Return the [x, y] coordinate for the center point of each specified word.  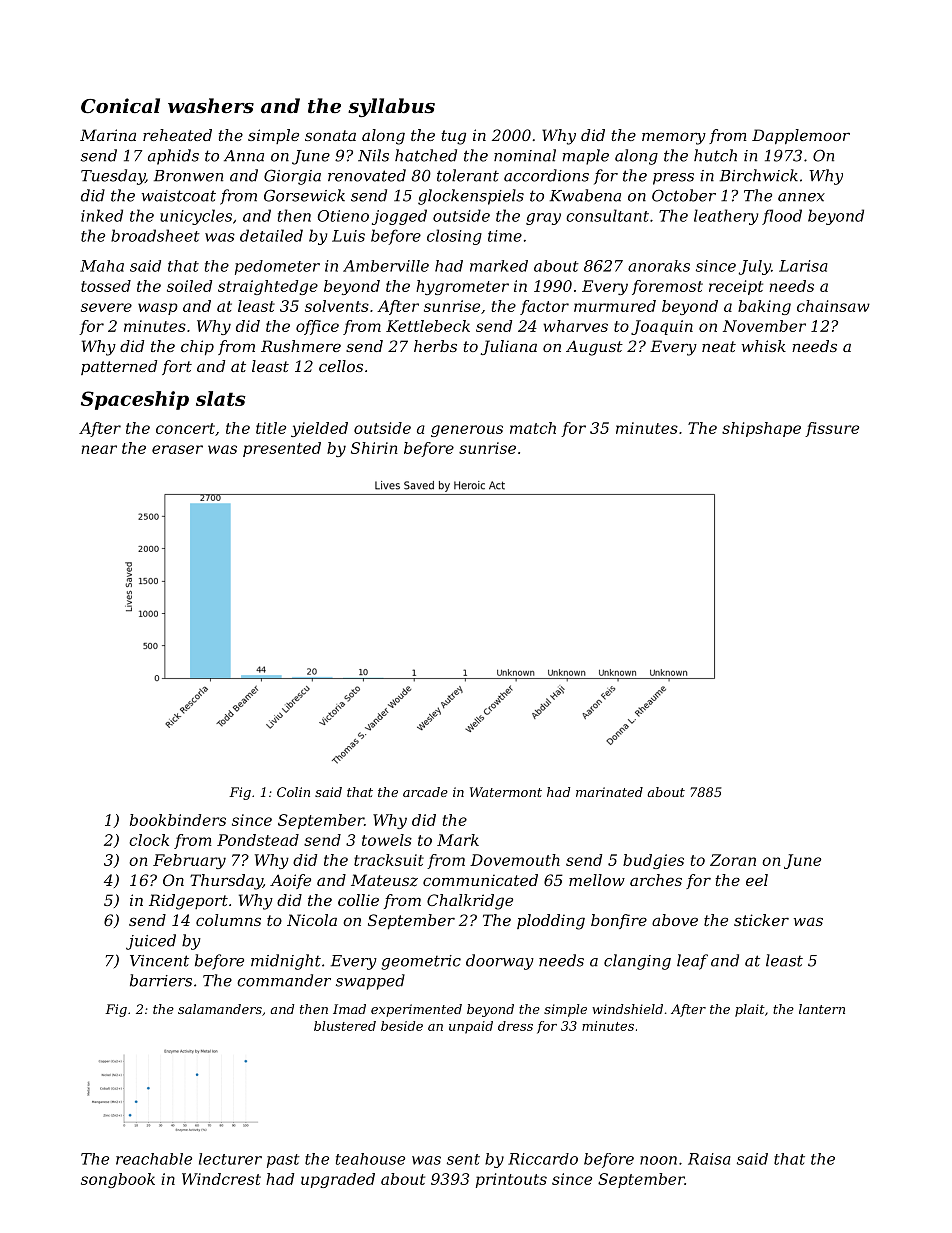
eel [757, 880]
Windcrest [221, 1179]
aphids [173, 157]
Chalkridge [470, 902]
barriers [161, 980]
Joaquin [662, 327]
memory [674, 138]
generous [467, 431]
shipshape [761, 429]
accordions [546, 175]
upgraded [338, 1180]
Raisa [709, 1159]
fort [177, 367]
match [533, 428]
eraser [177, 449]
